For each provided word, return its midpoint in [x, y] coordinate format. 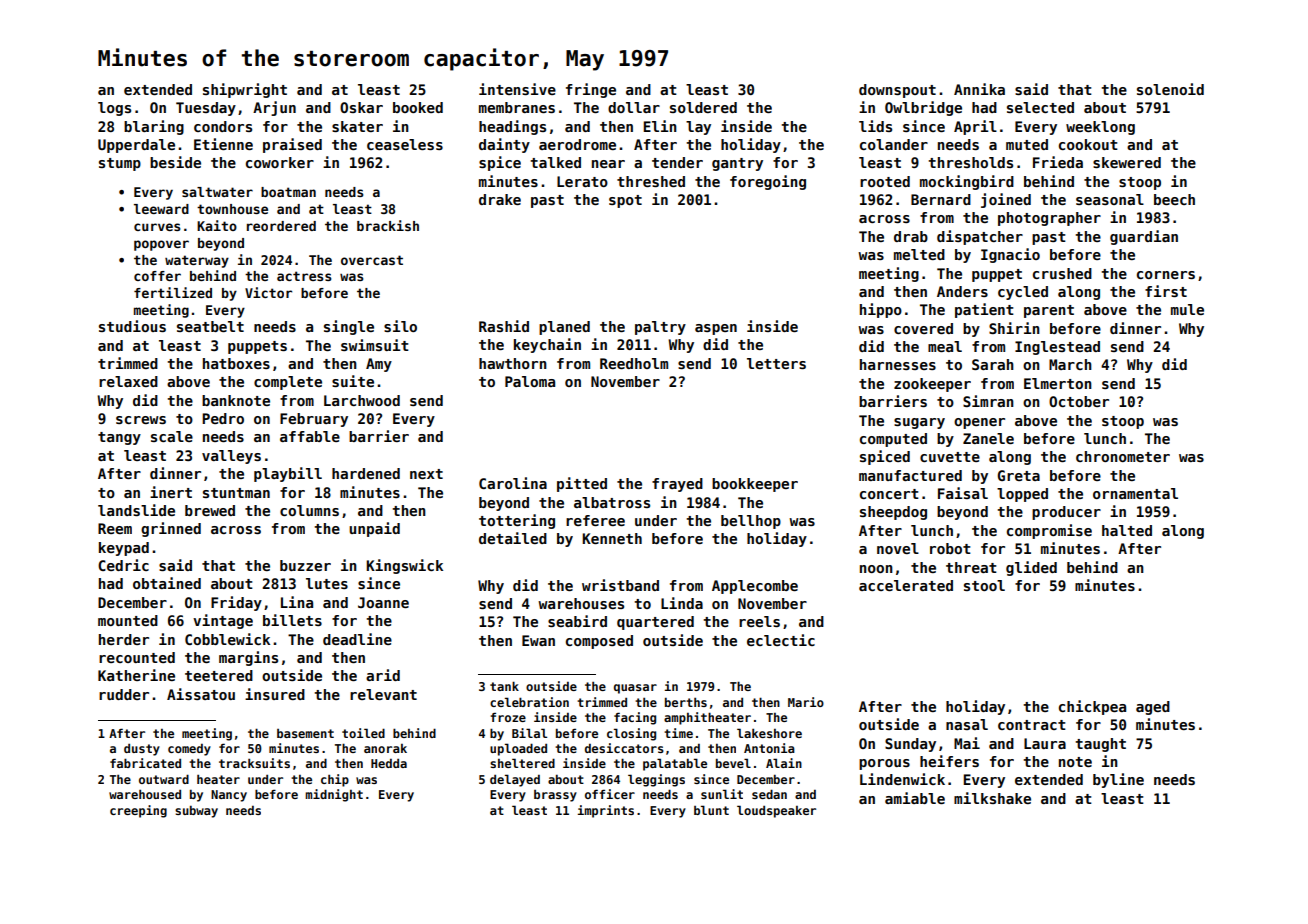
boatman [288, 192]
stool [984, 585]
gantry [737, 164]
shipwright [245, 90]
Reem [115, 528]
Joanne [383, 602]
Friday [236, 603]
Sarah [993, 364]
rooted [885, 181]
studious [132, 326]
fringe [591, 90]
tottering [517, 521]
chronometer [1123, 456]
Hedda [389, 763]
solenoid [1170, 89]
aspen [716, 329]
